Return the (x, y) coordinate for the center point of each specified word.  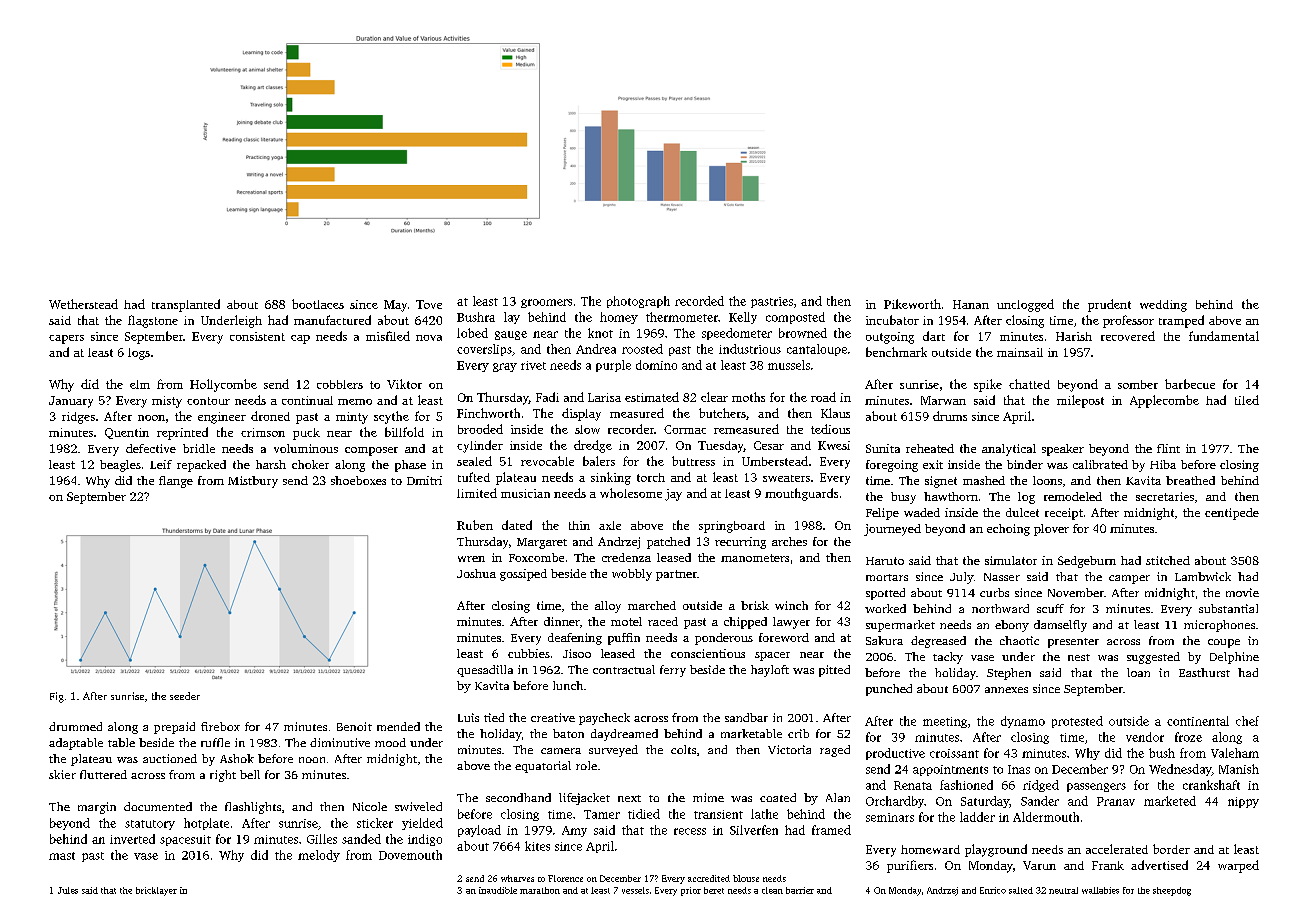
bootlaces (318, 304)
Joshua (476, 573)
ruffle (215, 742)
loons (1047, 480)
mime (708, 797)
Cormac (685, 429)
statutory (150, 825)
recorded (699, 301)
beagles (120, 466)
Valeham (1235, 753)
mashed (984, 480)
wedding (1163, 306)
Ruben (475, 525)
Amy (574, 831)
